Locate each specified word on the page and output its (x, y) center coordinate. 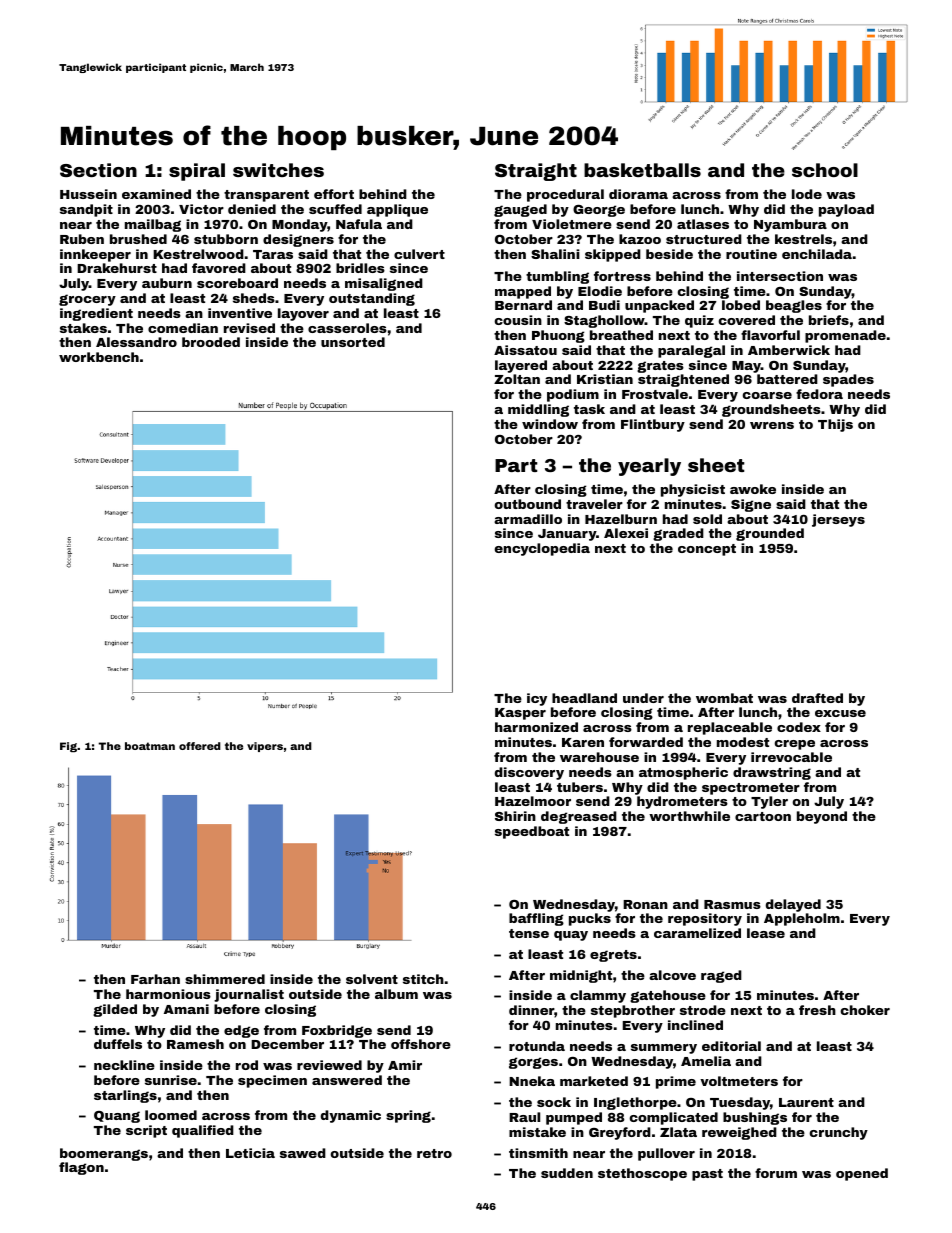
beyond (822, 817)
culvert (419, 254)
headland (584, 698)
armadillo (528, 519)
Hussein (88, 194)
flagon (81, 1168)
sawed (303, 1153)
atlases (703, 224)
